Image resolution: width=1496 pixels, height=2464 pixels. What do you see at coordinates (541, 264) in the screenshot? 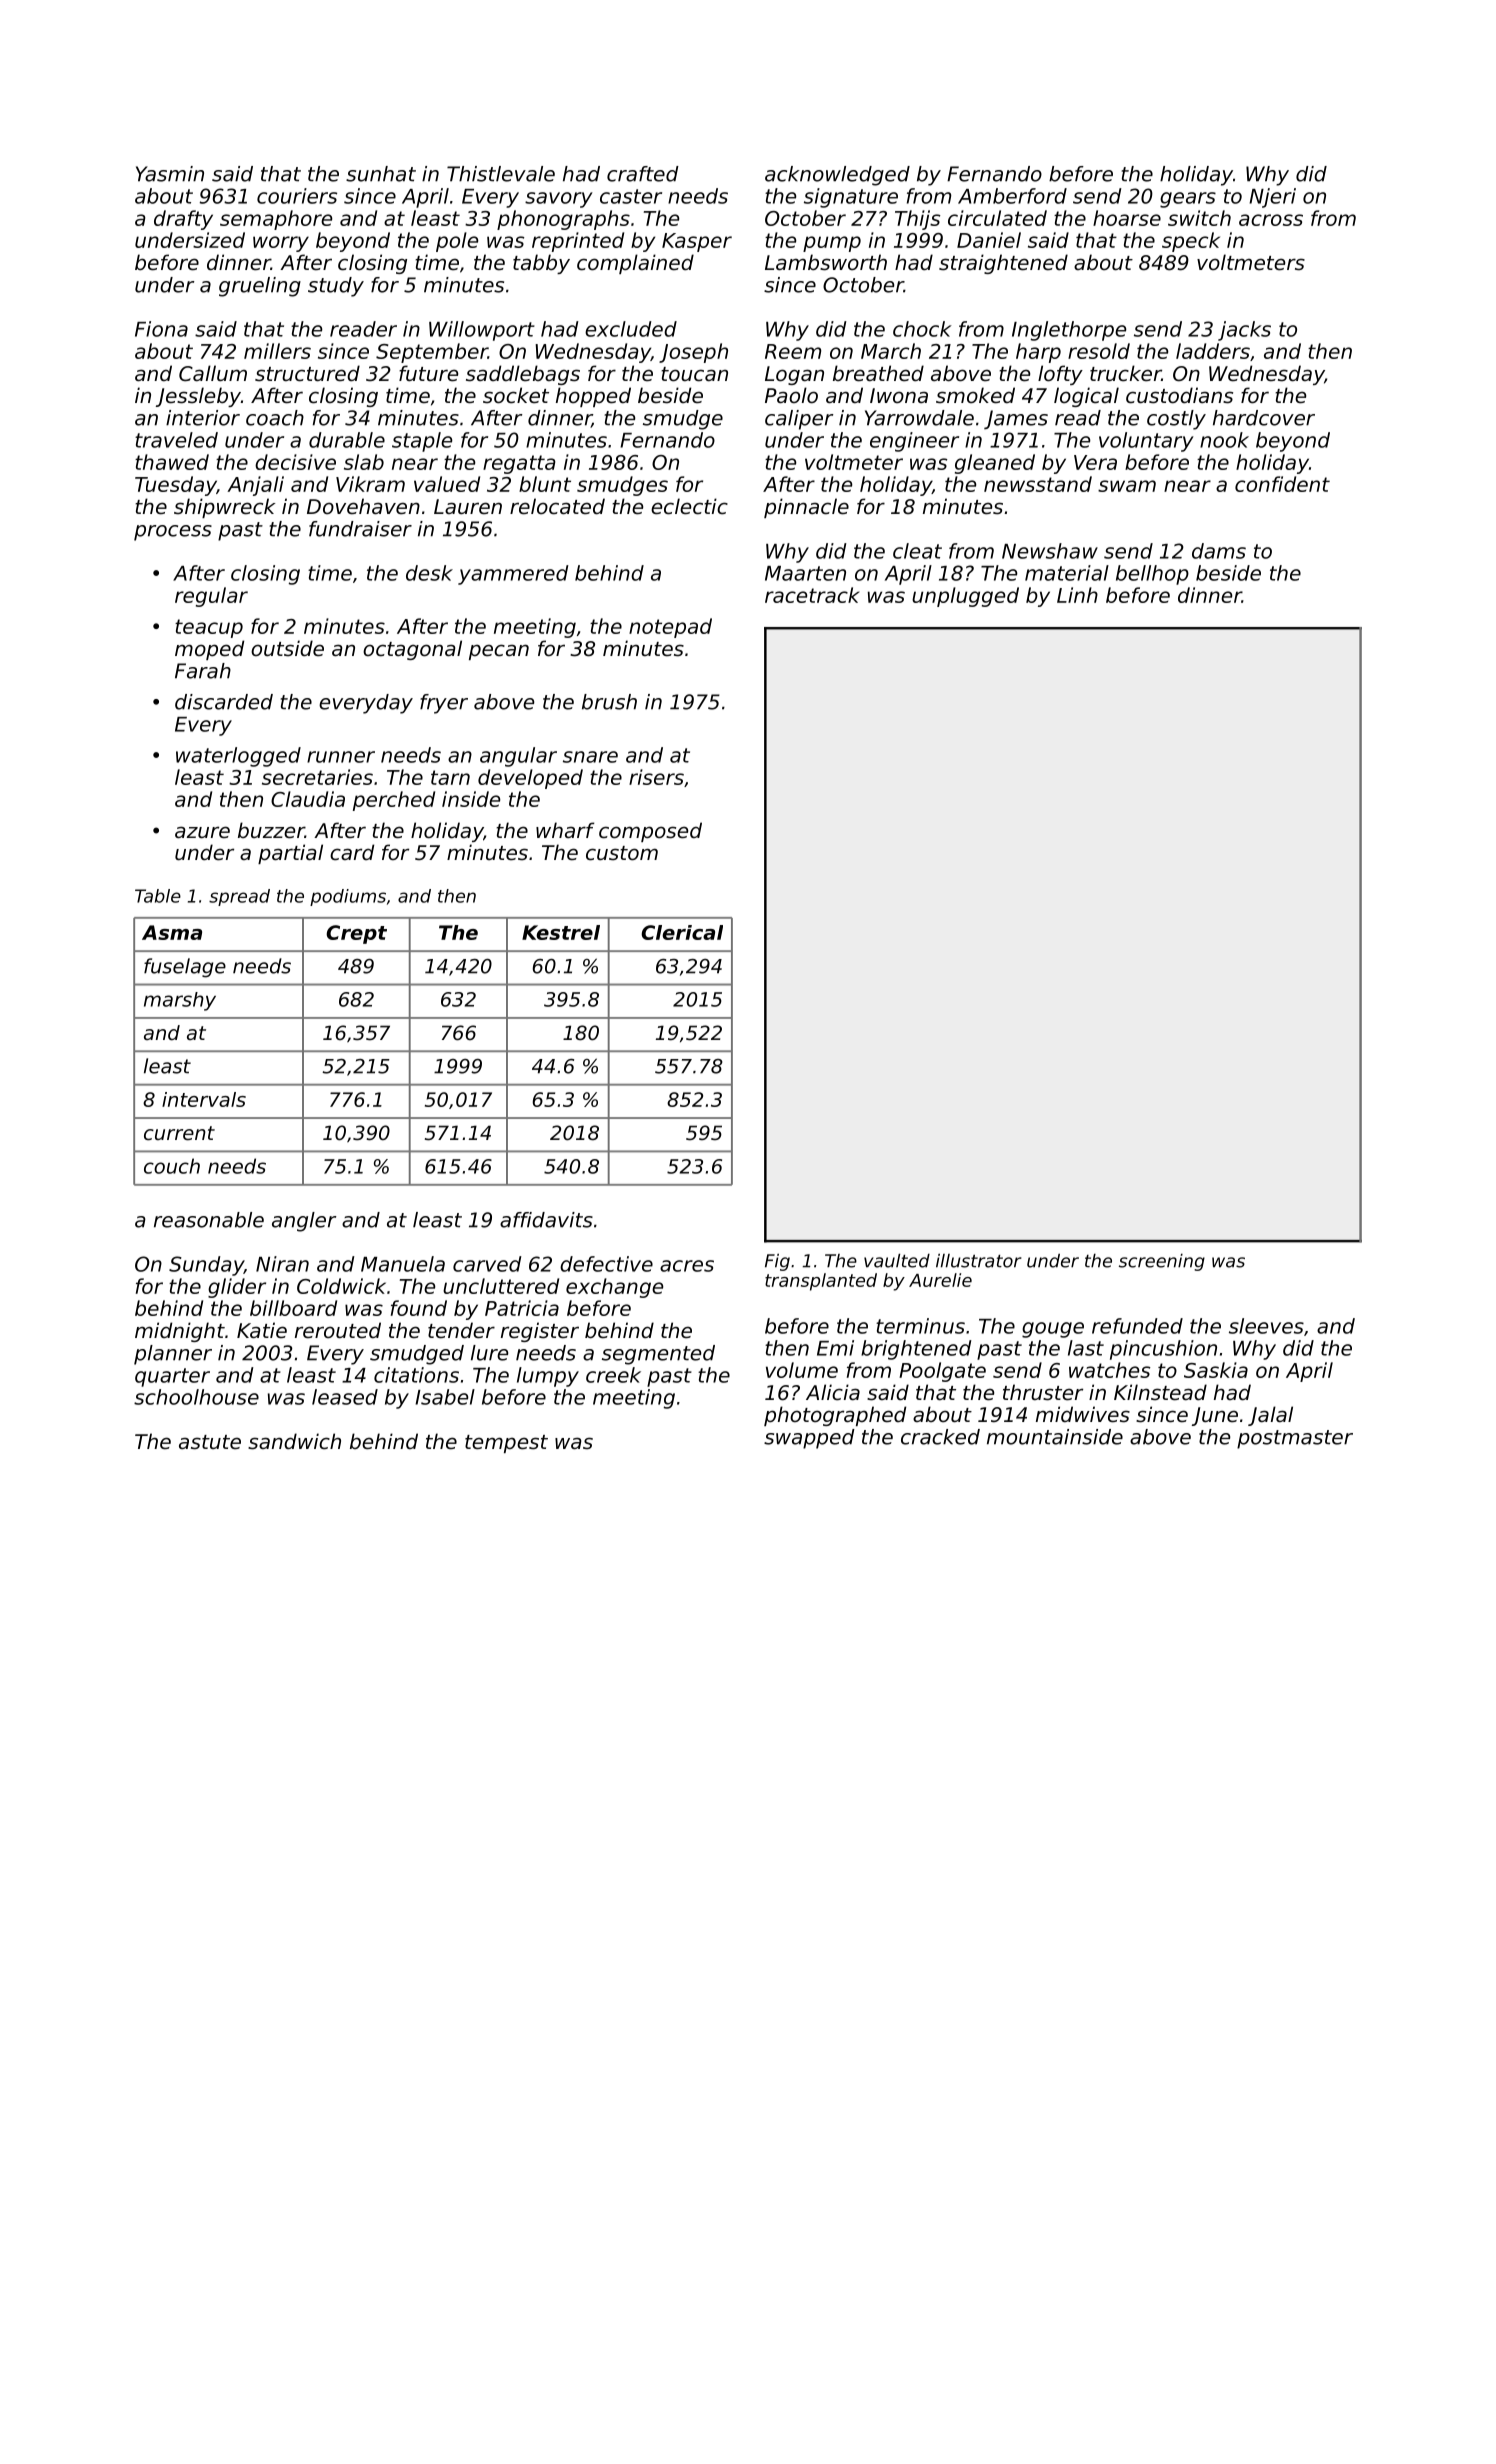
I see `tabby` at bounding box center [541, 264].
